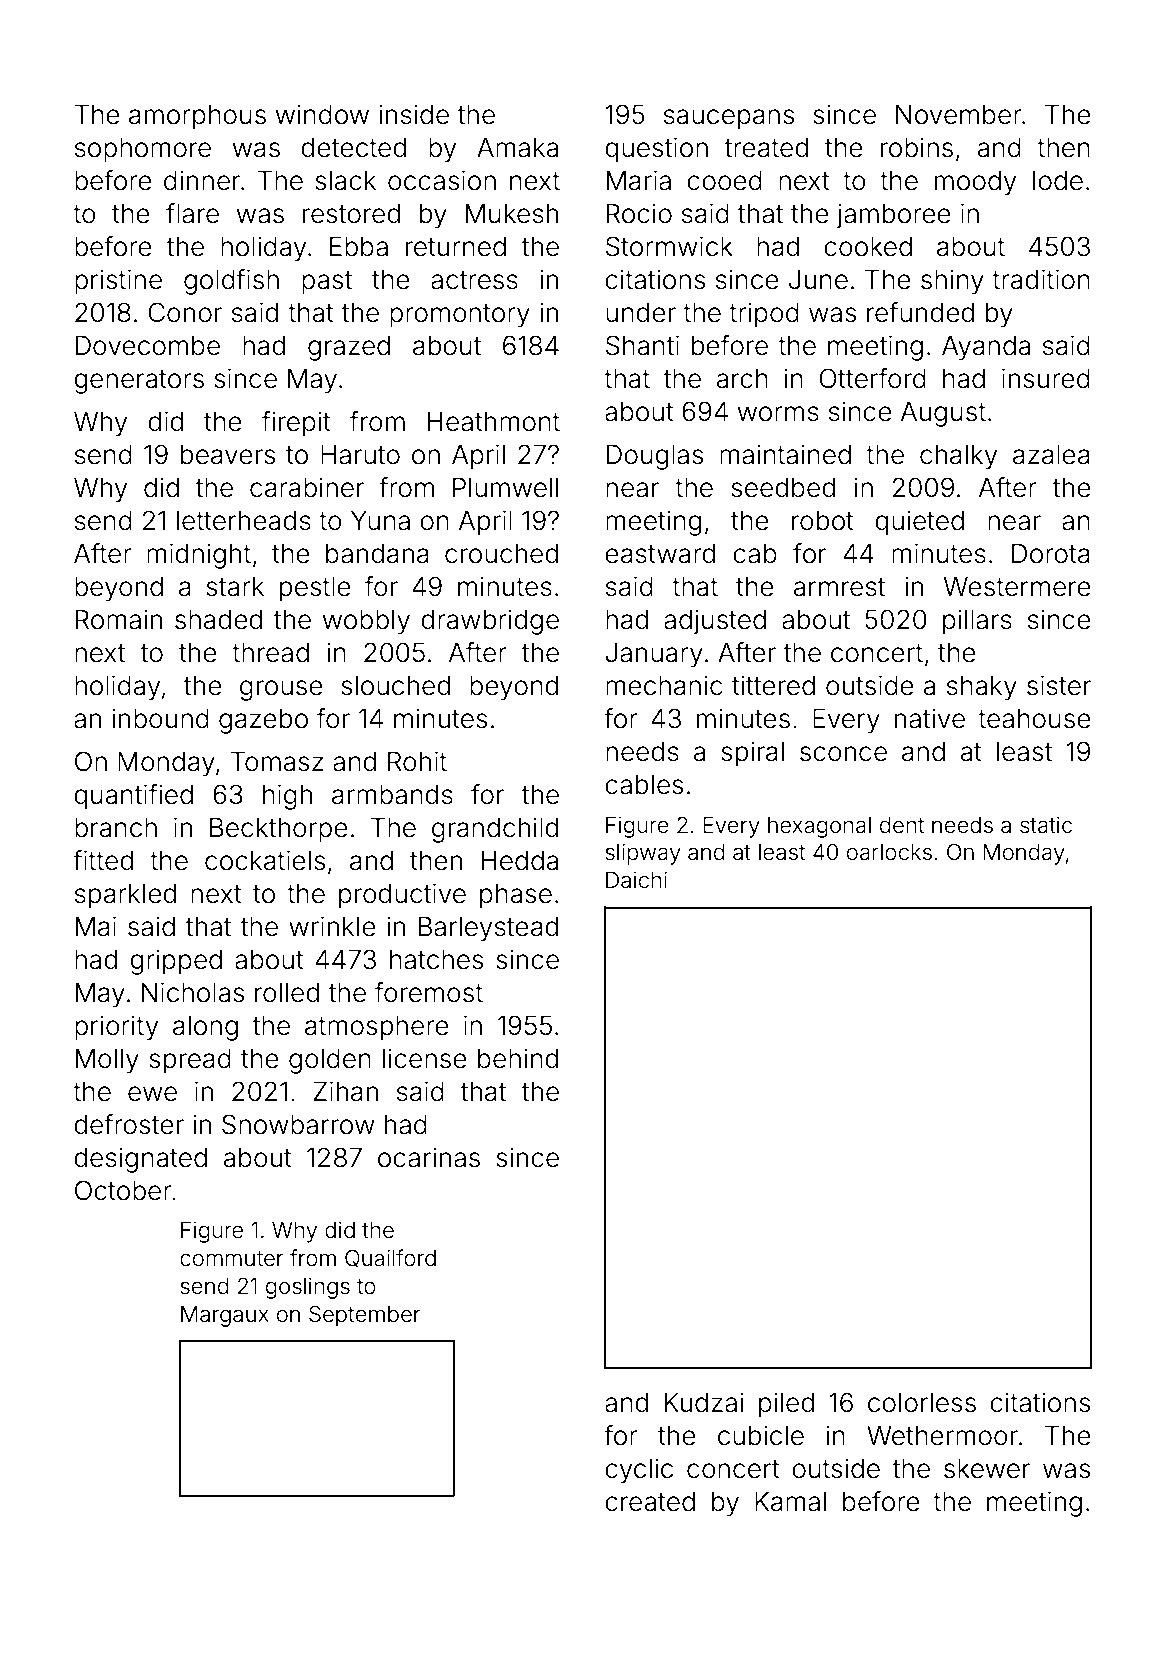 This screenshot has width=1165, height=1654. Describe the element at coordinates (118, 282) in the screenshot. I see `pristine` at that location.
